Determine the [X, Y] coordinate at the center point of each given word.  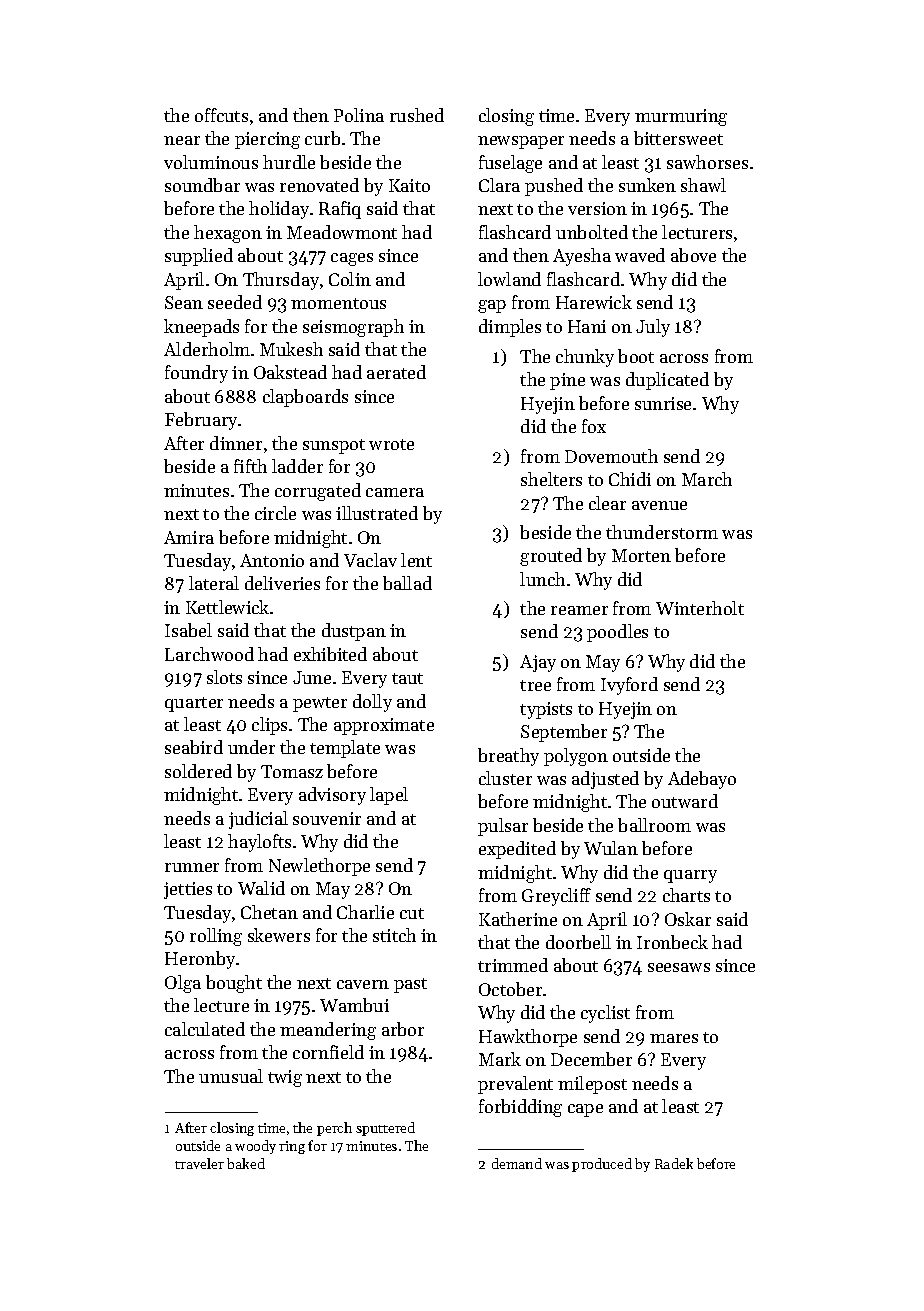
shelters [551, 479]
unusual [231, 1076]
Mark [500, 1059]
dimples [510, 328]
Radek [674, 1163]
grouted [551, 557]
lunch [542, 579]
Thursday [281, 281]
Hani [587, 326]
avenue [659, 505]
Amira [189, 537]
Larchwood [209, 654]
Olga [183, 984]
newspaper [521, 142]
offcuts [221, 115]
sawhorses [707, 162]
